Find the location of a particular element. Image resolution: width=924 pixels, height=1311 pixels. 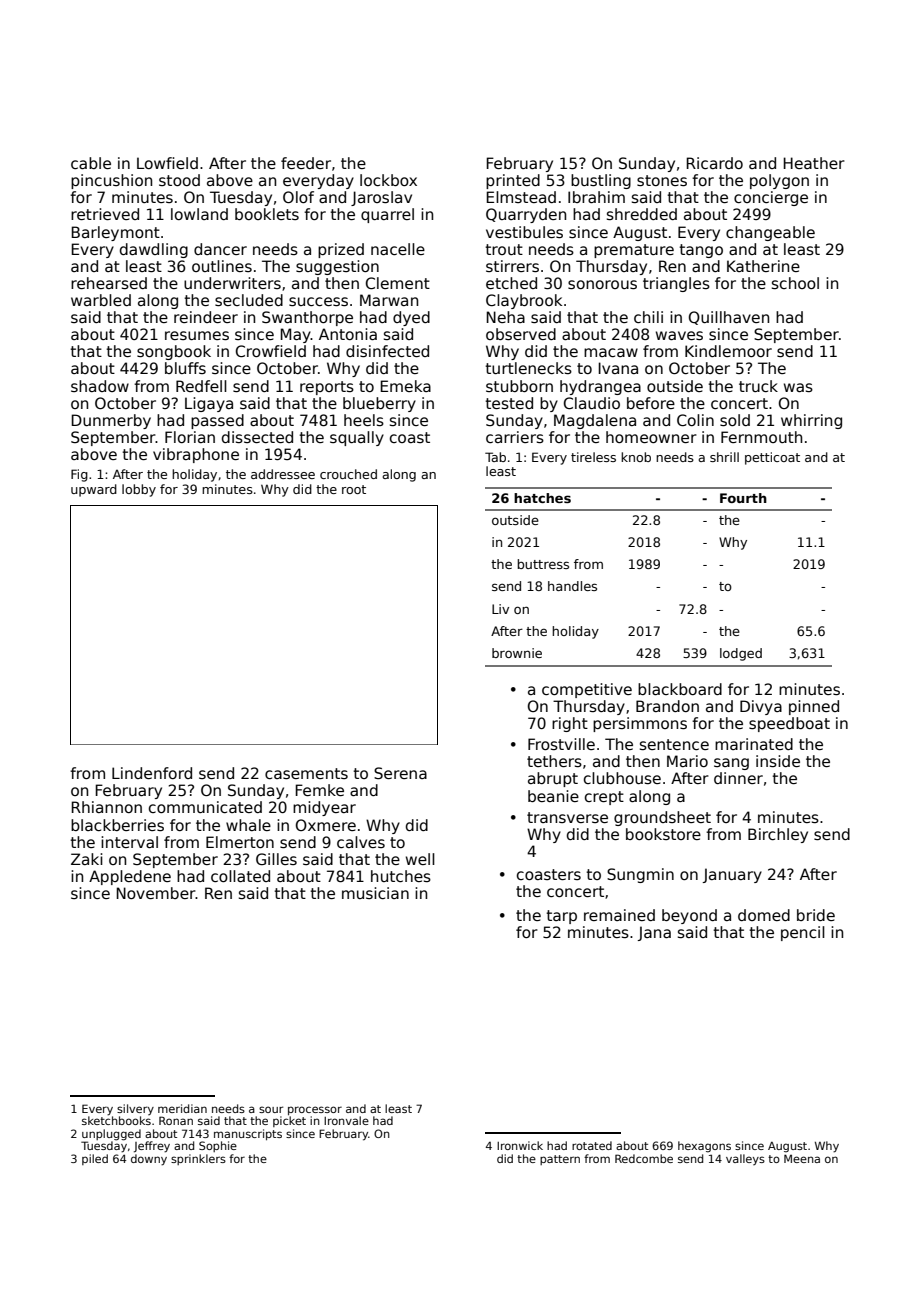

Serena is located at coordinates (400, 773).
